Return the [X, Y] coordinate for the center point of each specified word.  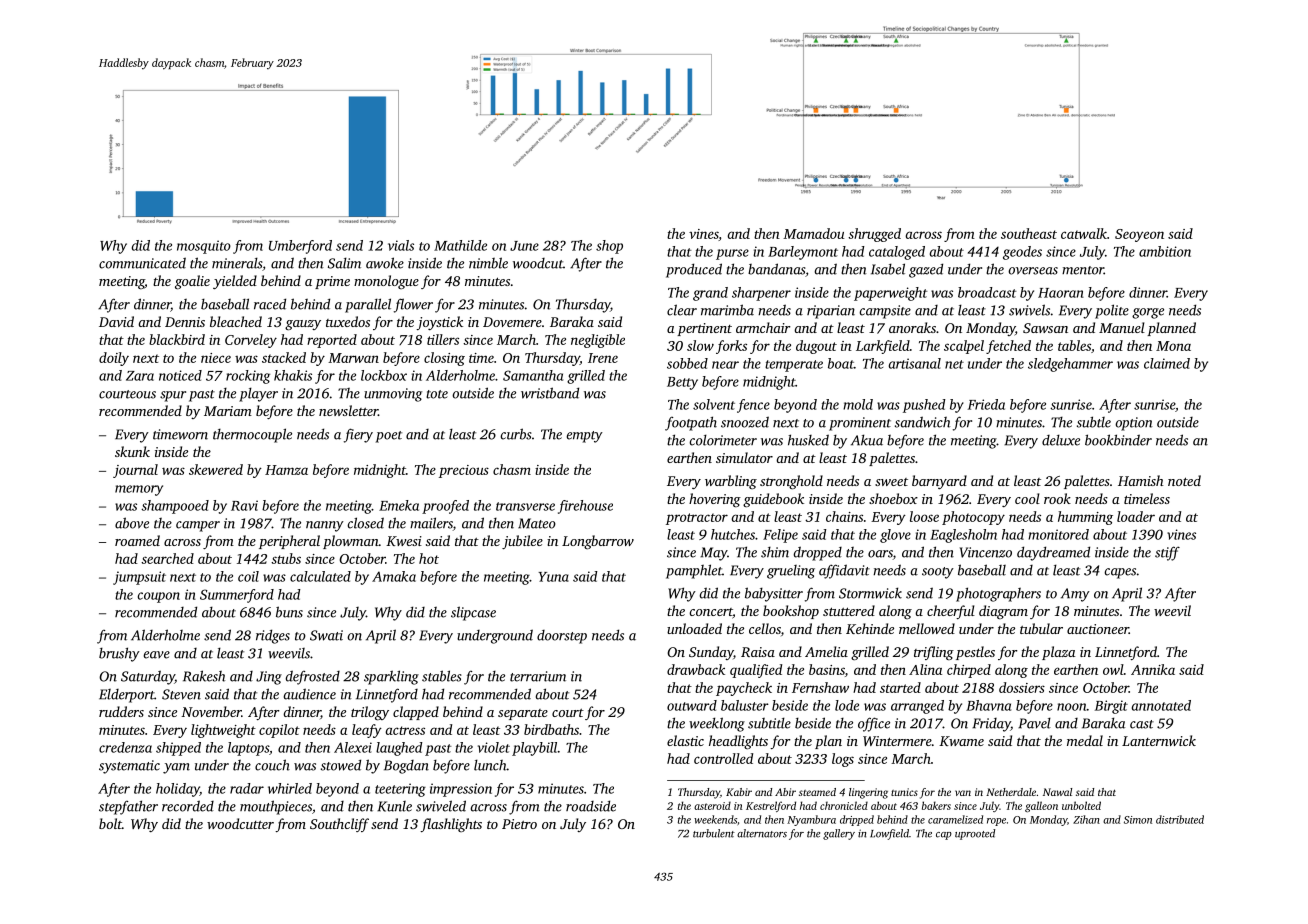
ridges [273, 636]
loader [1136, 516]
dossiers [1022, 687]
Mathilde [460, 245]
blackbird [177, 339]
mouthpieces [276, 807]
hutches [733, 534]
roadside [591, 806]
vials [401, 245]
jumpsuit [139, 578]
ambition [1165, 251]
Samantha [533, 375]
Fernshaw [820, 687]
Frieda [986, 404]
